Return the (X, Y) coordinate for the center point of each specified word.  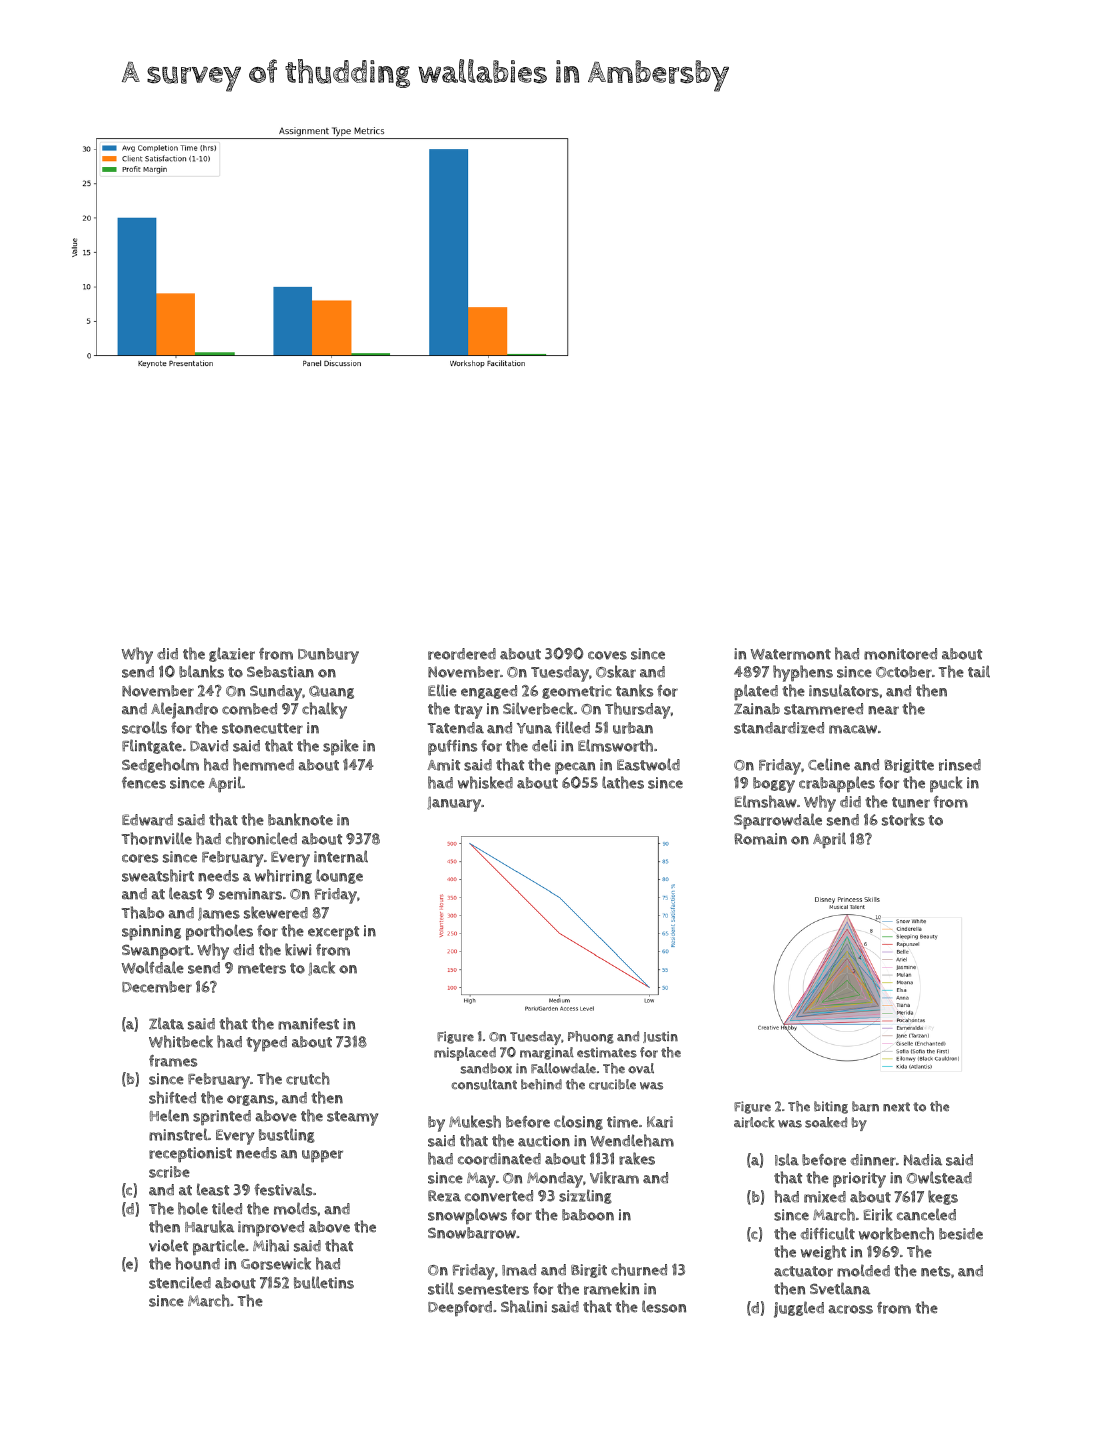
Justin (660, 1037)
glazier (232, 654)
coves (607, 655)
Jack (321, 968)
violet (168, 1246)
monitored (900, 654)
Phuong (591, 1037)
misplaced (465, 1054)
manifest (308, 1024)
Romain (760, 839)
